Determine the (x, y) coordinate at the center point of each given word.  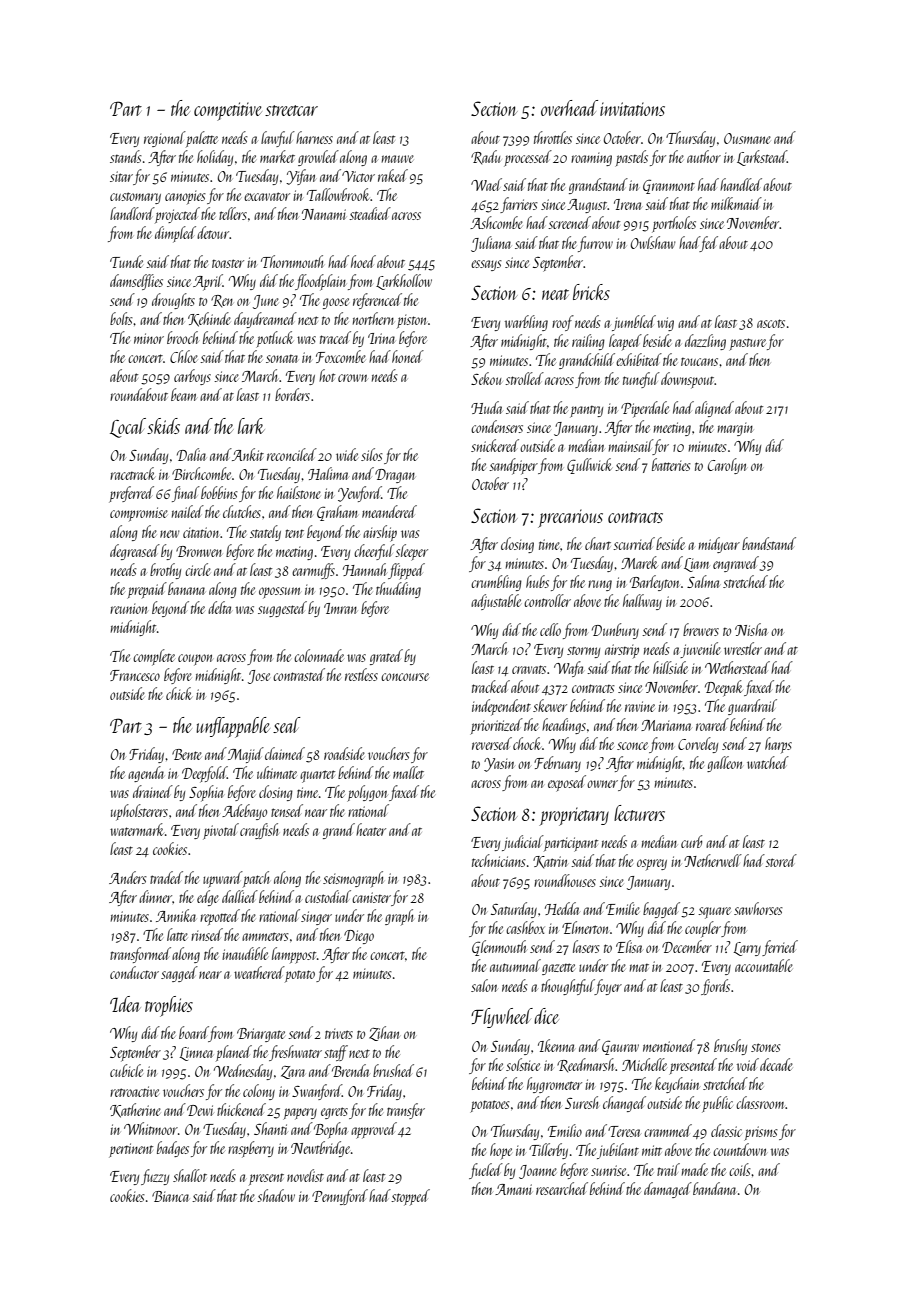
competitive (228, 111)
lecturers (639, 813)
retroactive (134, 1091)
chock (527, 743)
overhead (569, 108)
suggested (282, 609)
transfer (406, 1111)
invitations (632, 109)
